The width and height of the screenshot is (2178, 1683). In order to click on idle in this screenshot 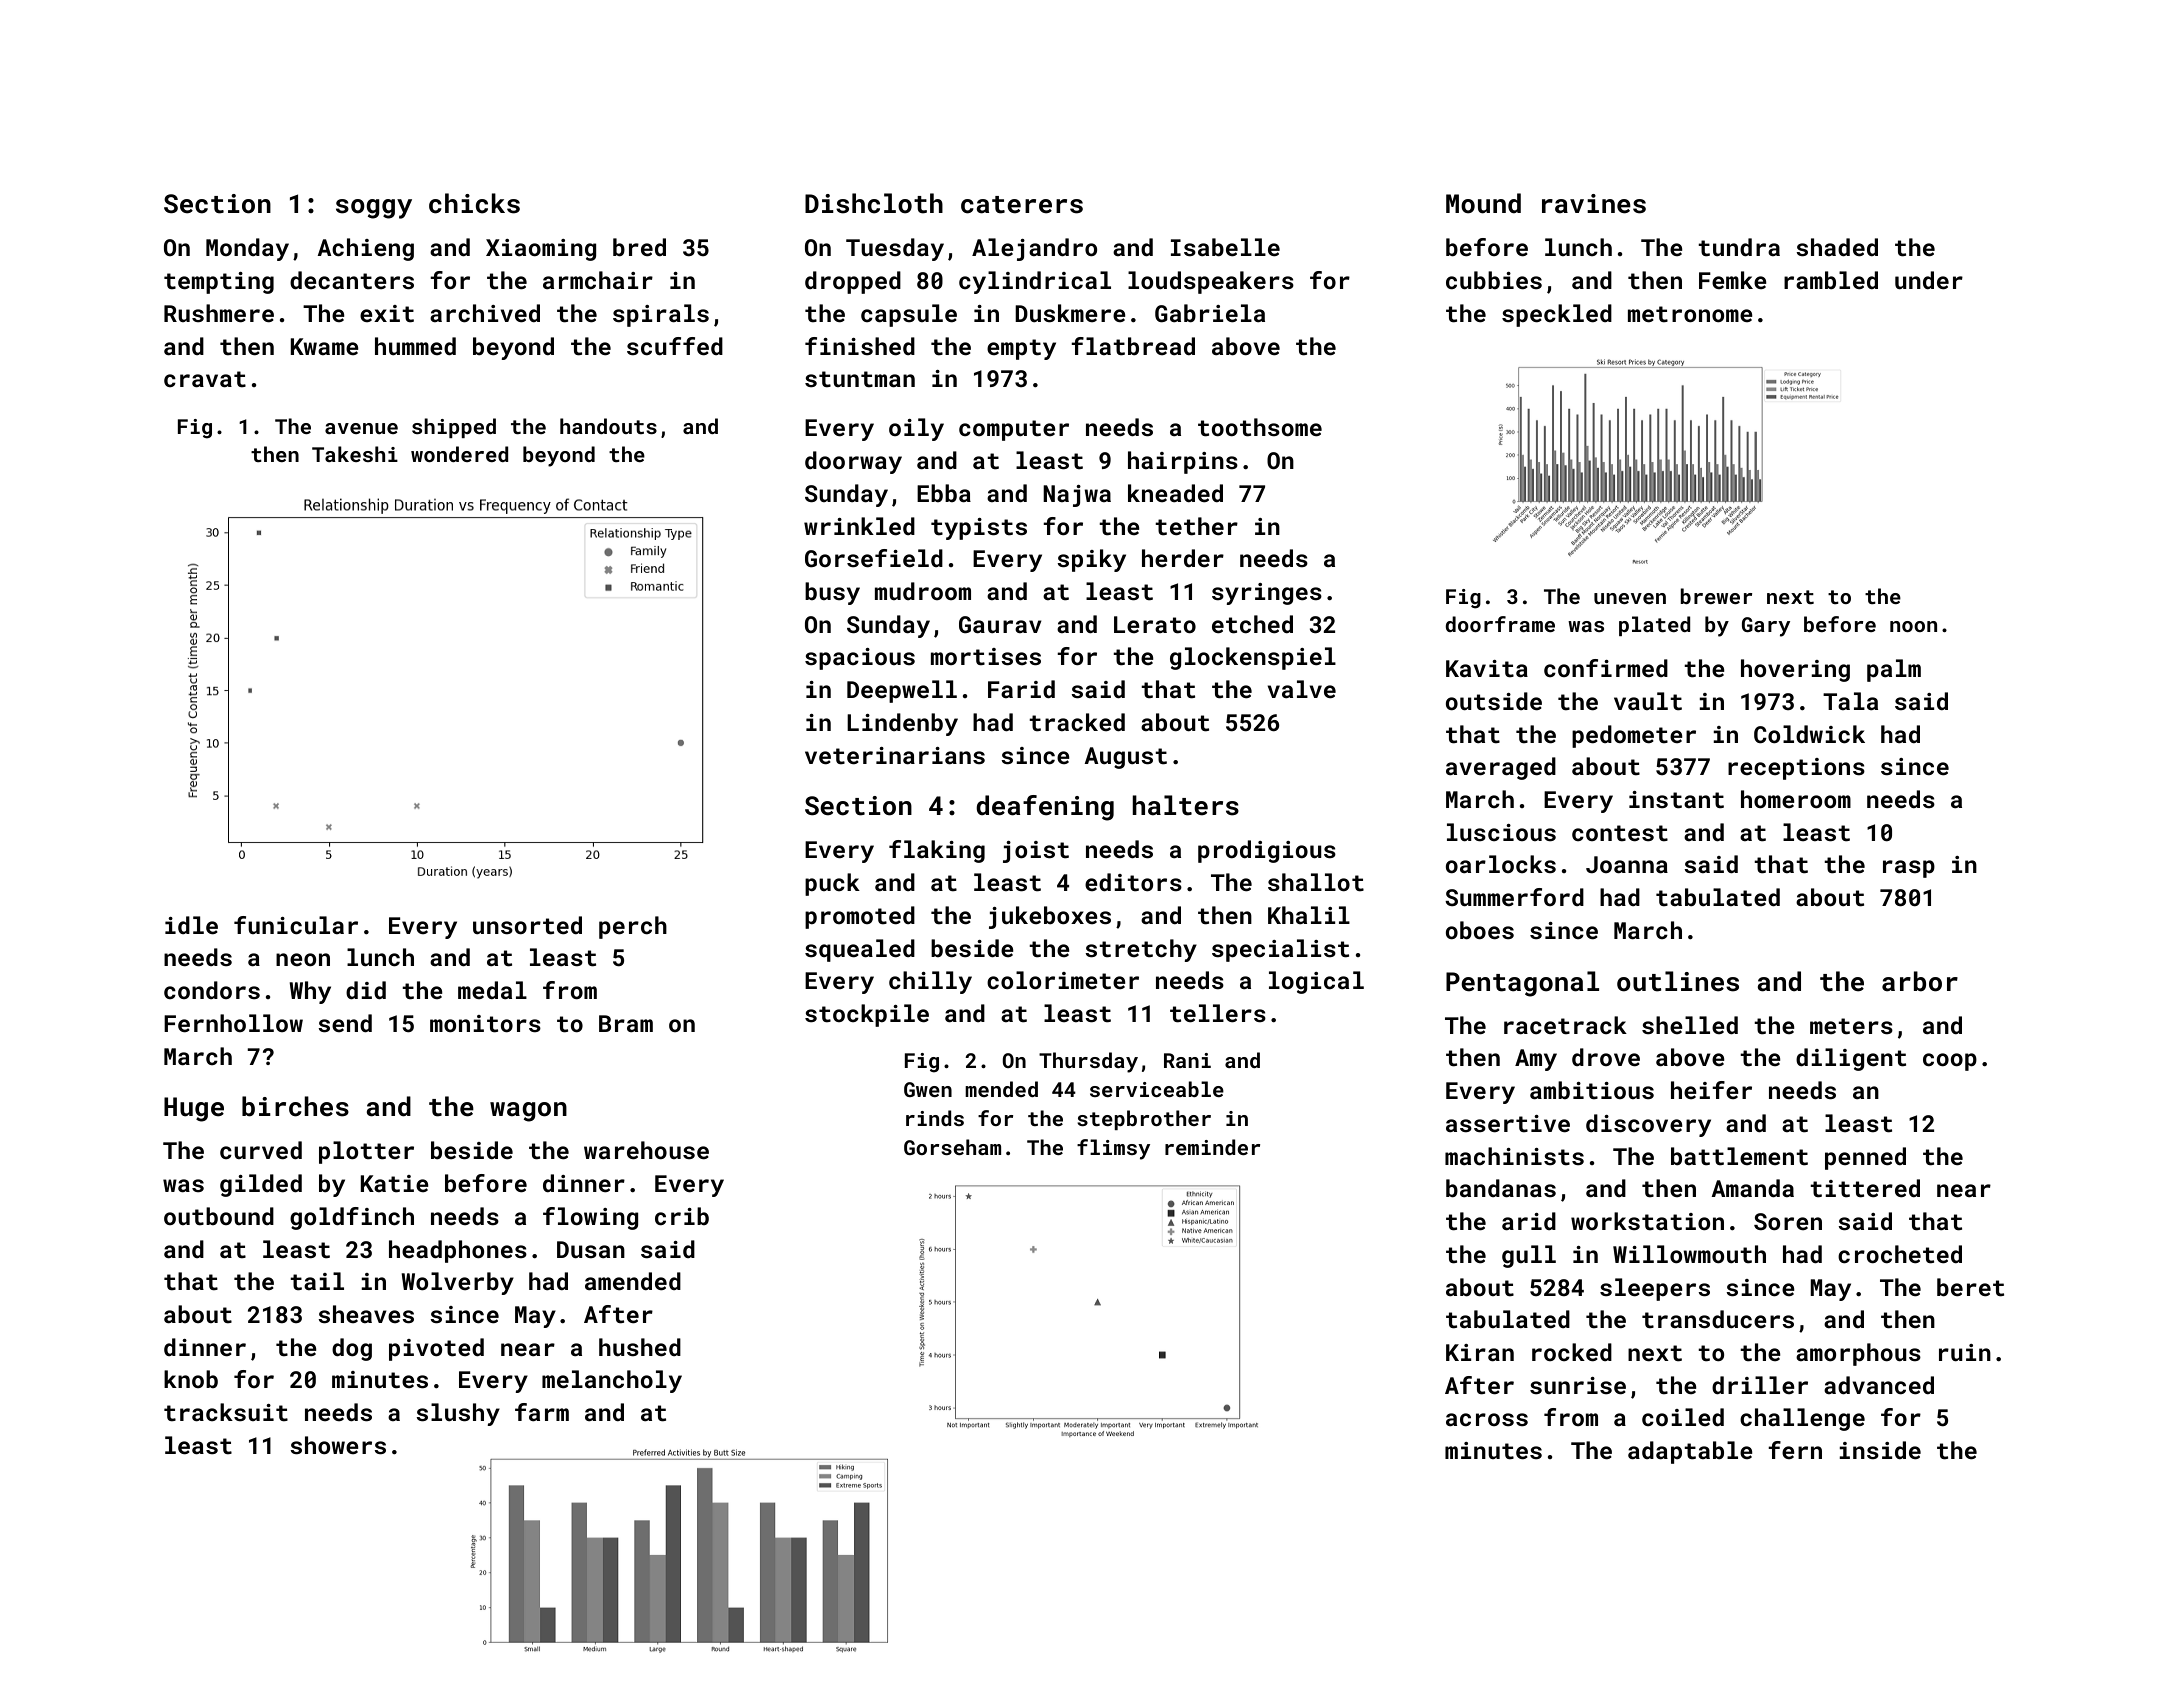, I will do `click(191, 925)`.
